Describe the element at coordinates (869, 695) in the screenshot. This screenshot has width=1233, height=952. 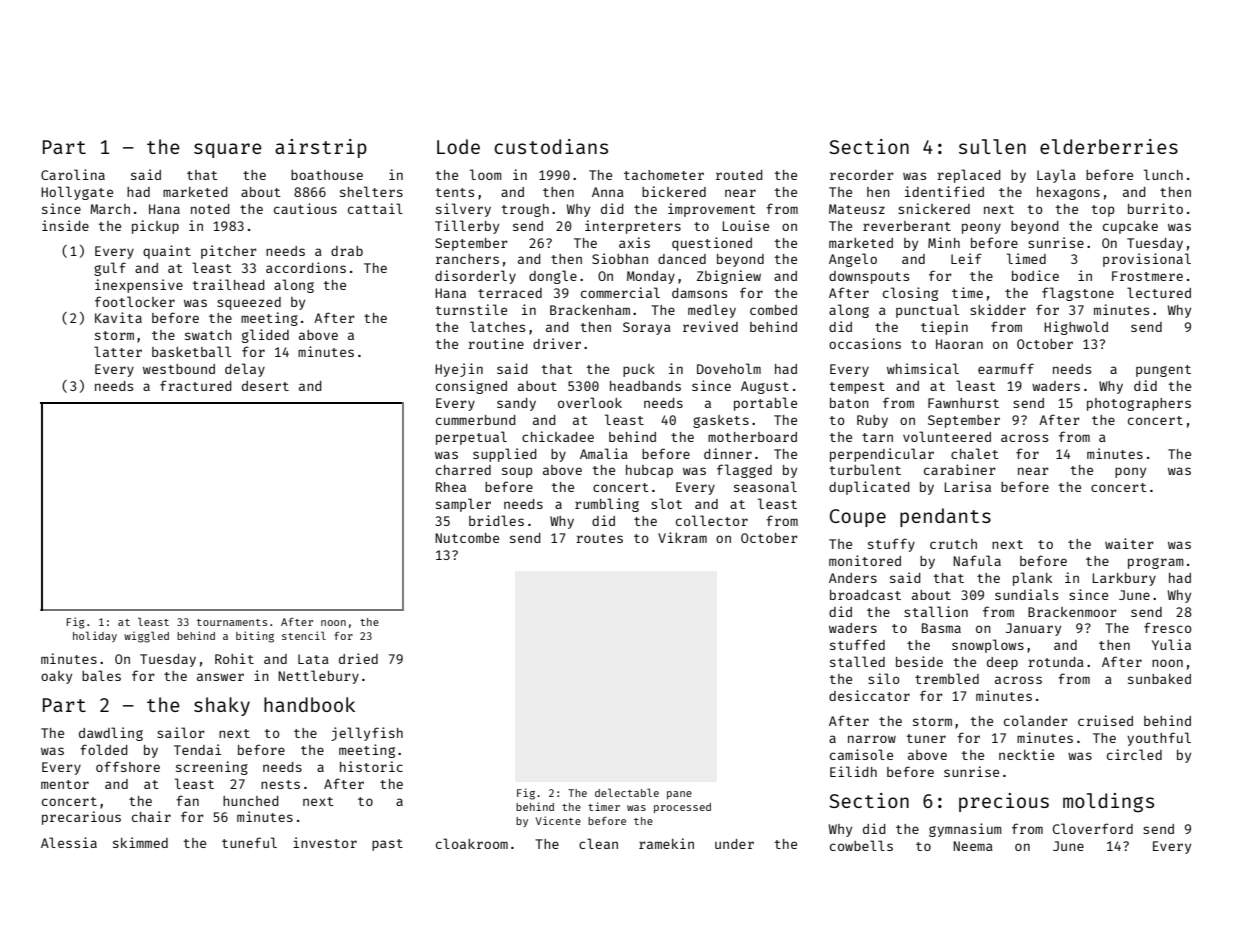
I see `desiccator` at that location.
